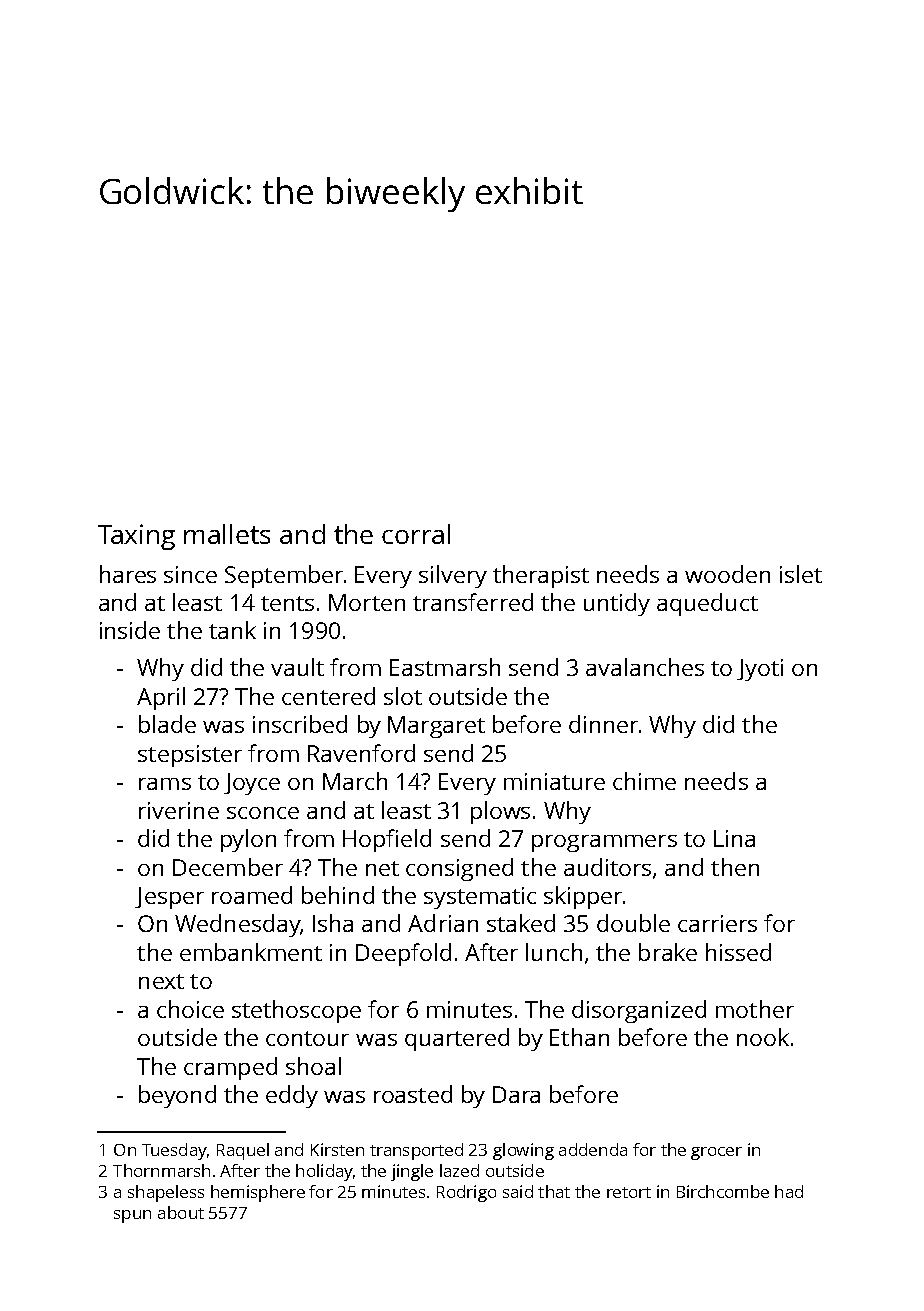  Describe the element at coordinates (190, 574) in the screenshot. I see `since` at that location.
